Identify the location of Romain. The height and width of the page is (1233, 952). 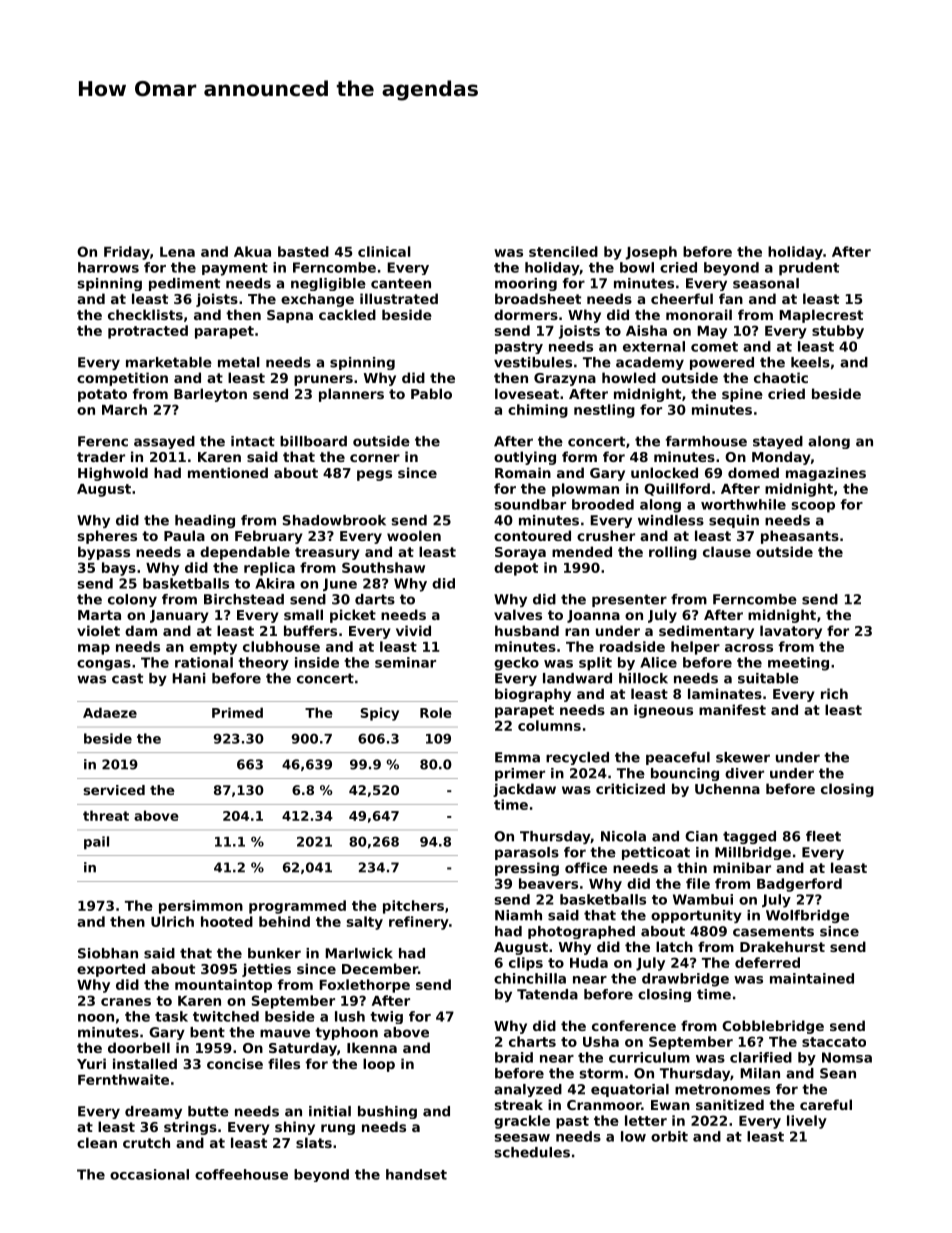
(523, 472).
